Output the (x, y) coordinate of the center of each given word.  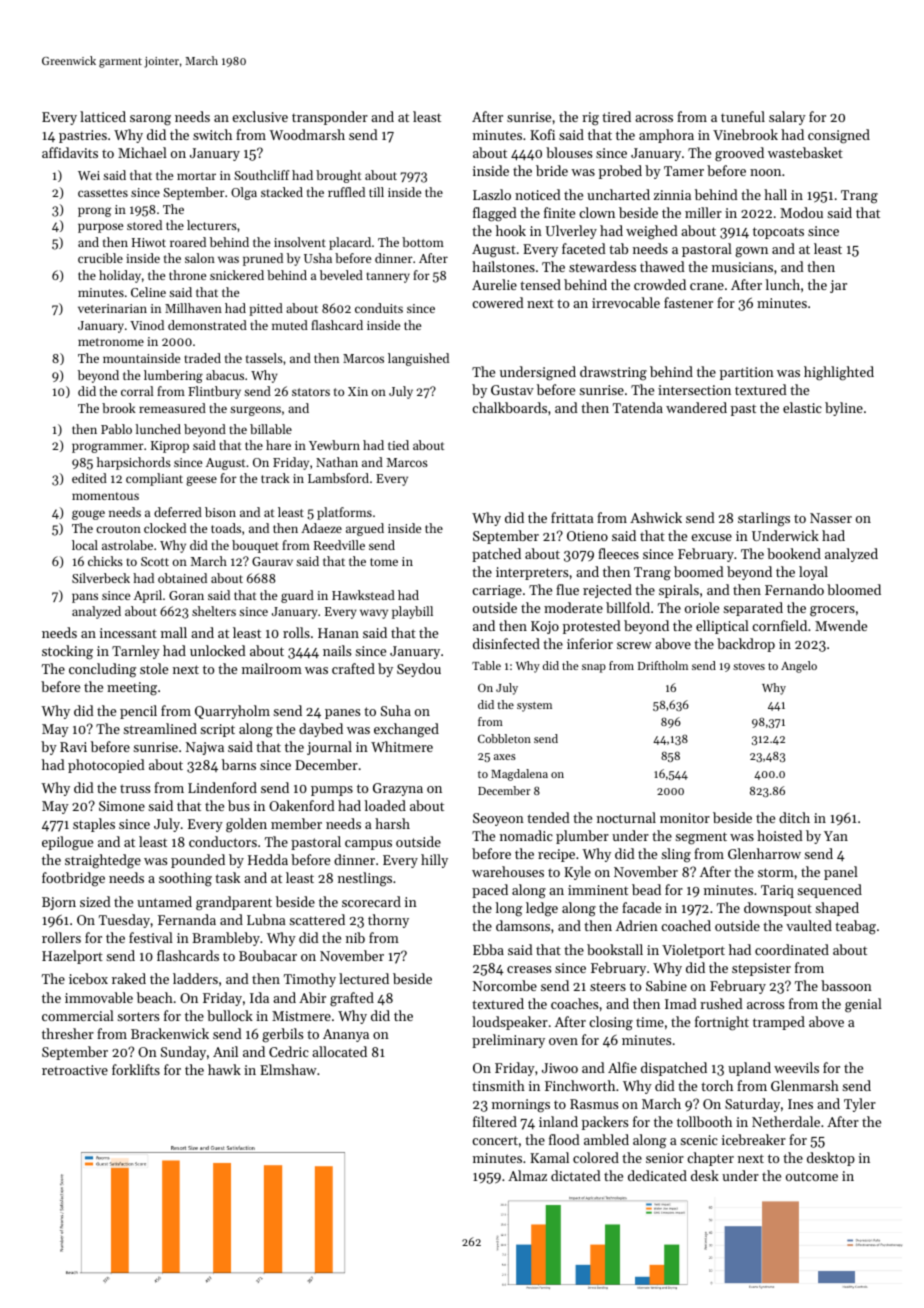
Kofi (542, 134)
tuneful (743, 116)
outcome (812, 1176)
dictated (576, 1175)
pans (85, 598)
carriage (497, 592)
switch (212, 134)
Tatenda (638, 407)
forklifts (136, 1069)
